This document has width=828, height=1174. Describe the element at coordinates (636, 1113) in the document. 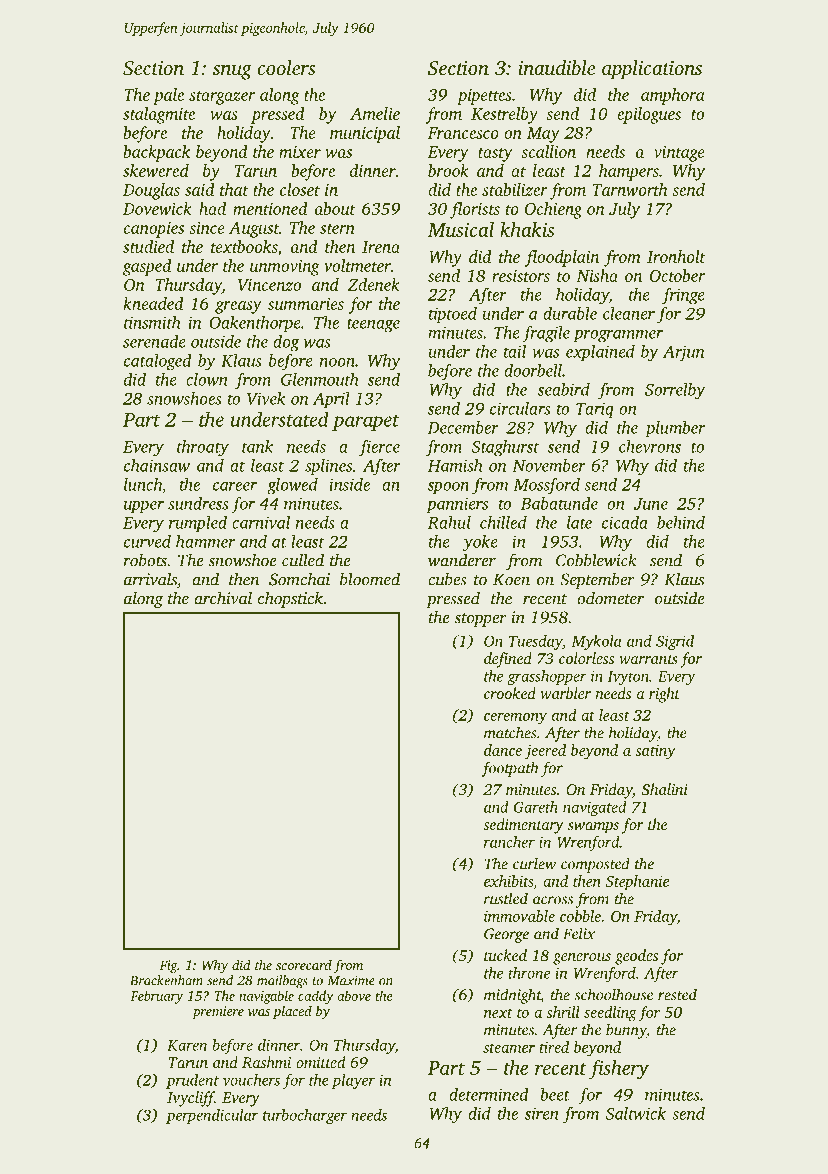

I see `Saltwick` at that location.
